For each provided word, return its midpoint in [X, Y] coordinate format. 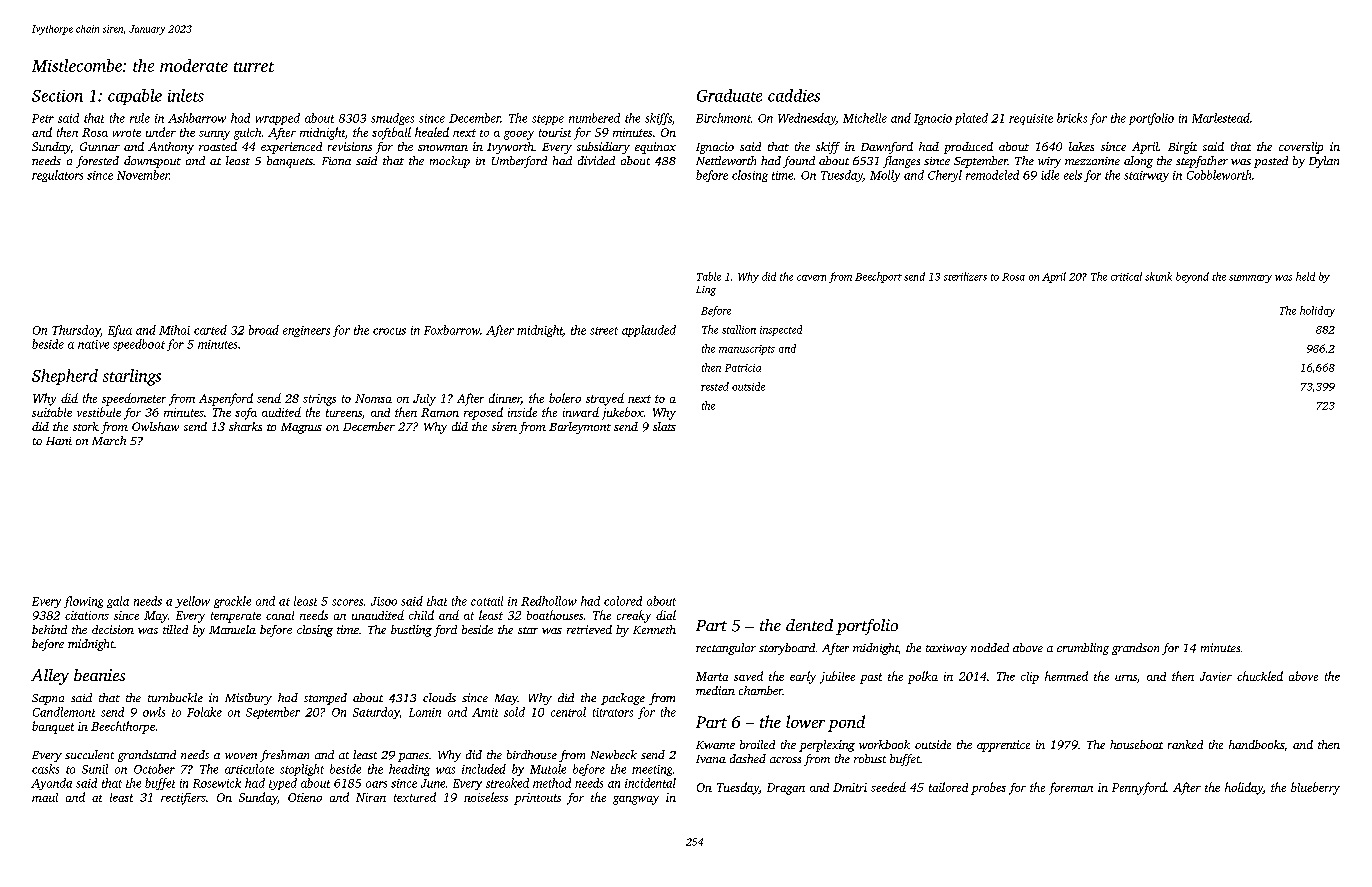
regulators [57, 176]
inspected [781, 330]
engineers [306, 331]
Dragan [786, 789]
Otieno [305, 797]
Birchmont [723, 118]
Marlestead [1221, 118]
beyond [1192, 277]
